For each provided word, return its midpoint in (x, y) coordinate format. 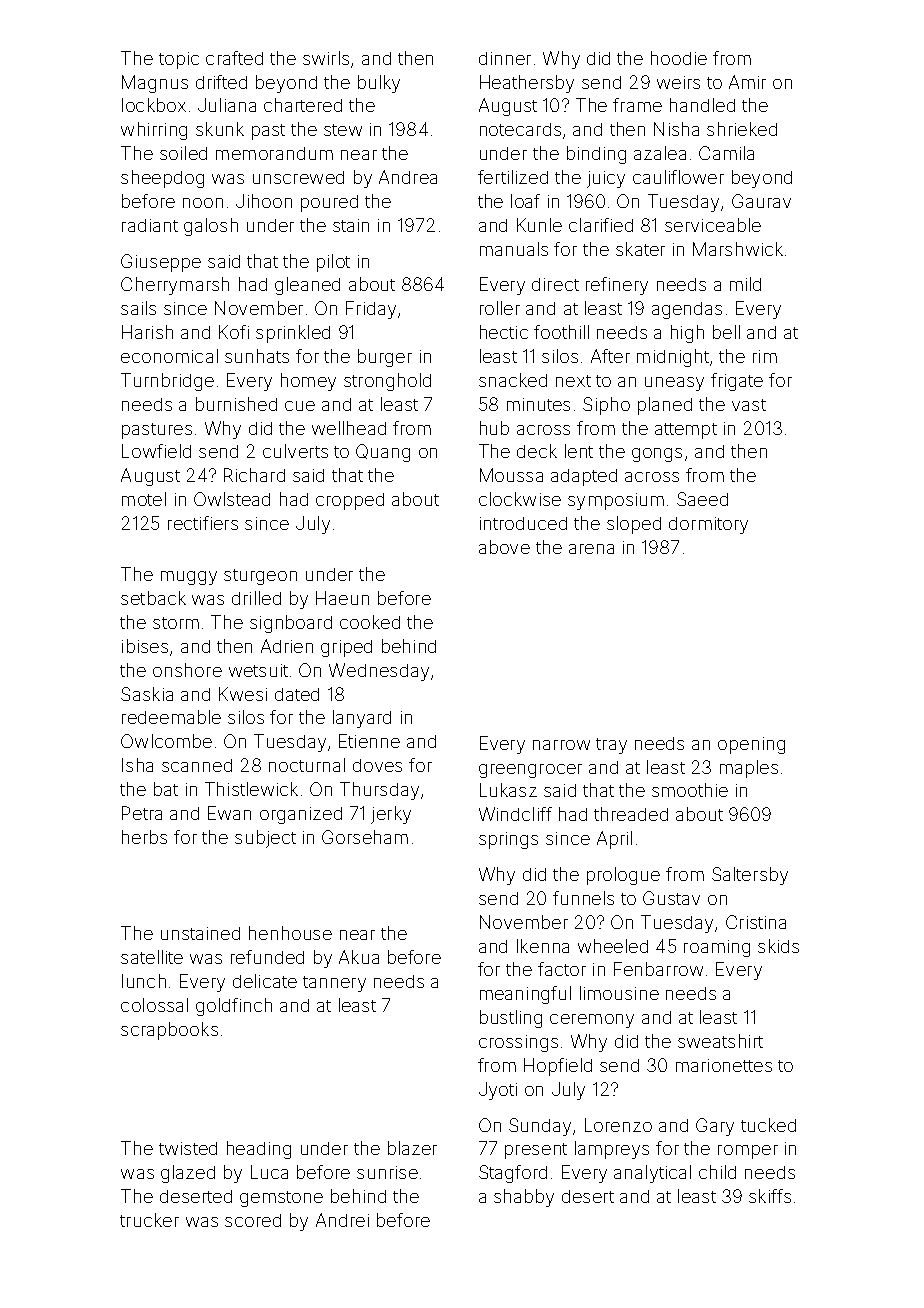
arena (591, 549)
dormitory (708, 525)
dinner (505, 58)
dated (297, 694)
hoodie (679, 58)
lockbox (154, 105)
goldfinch (234, 1007)
